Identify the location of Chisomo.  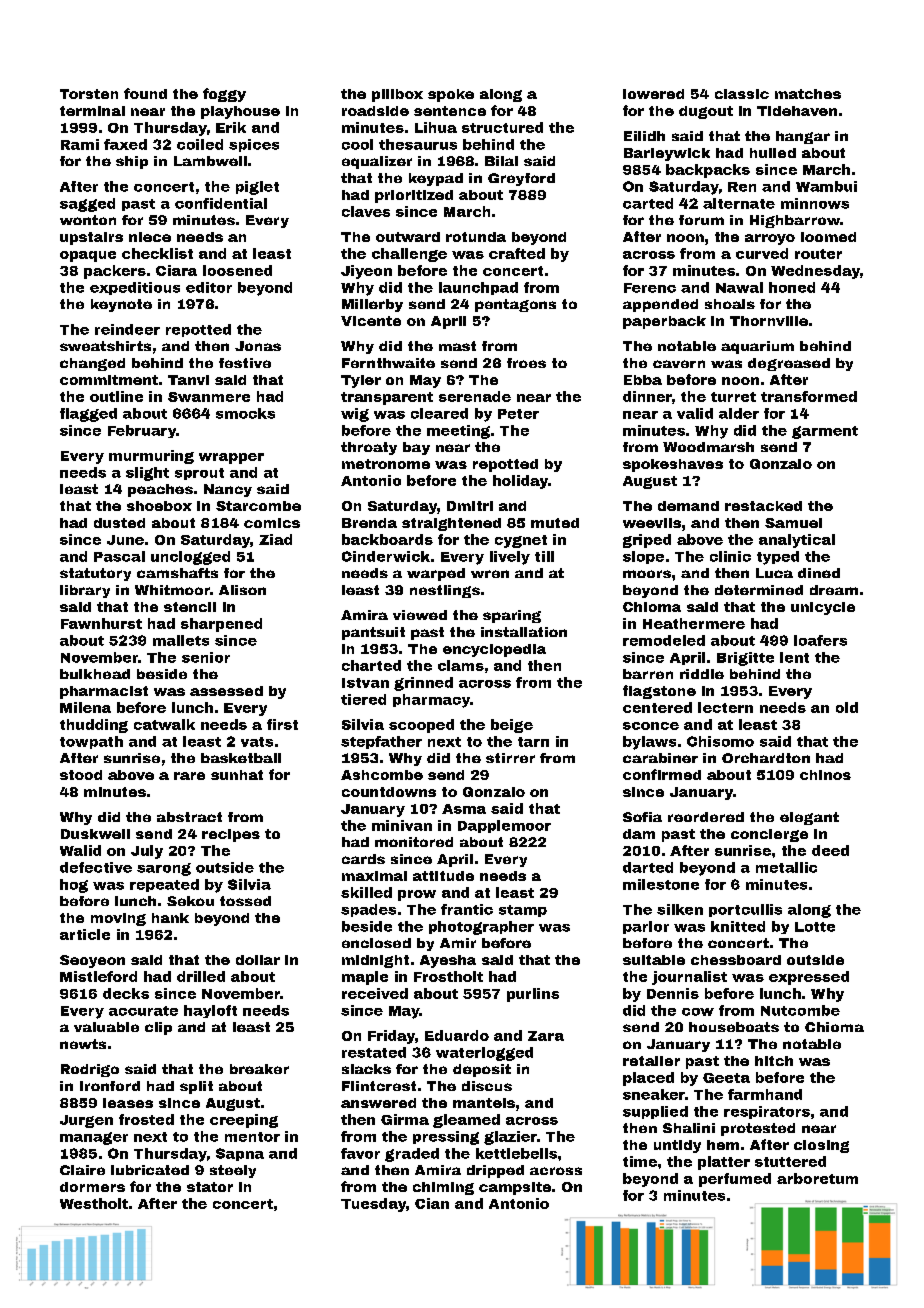
(720, 741).
